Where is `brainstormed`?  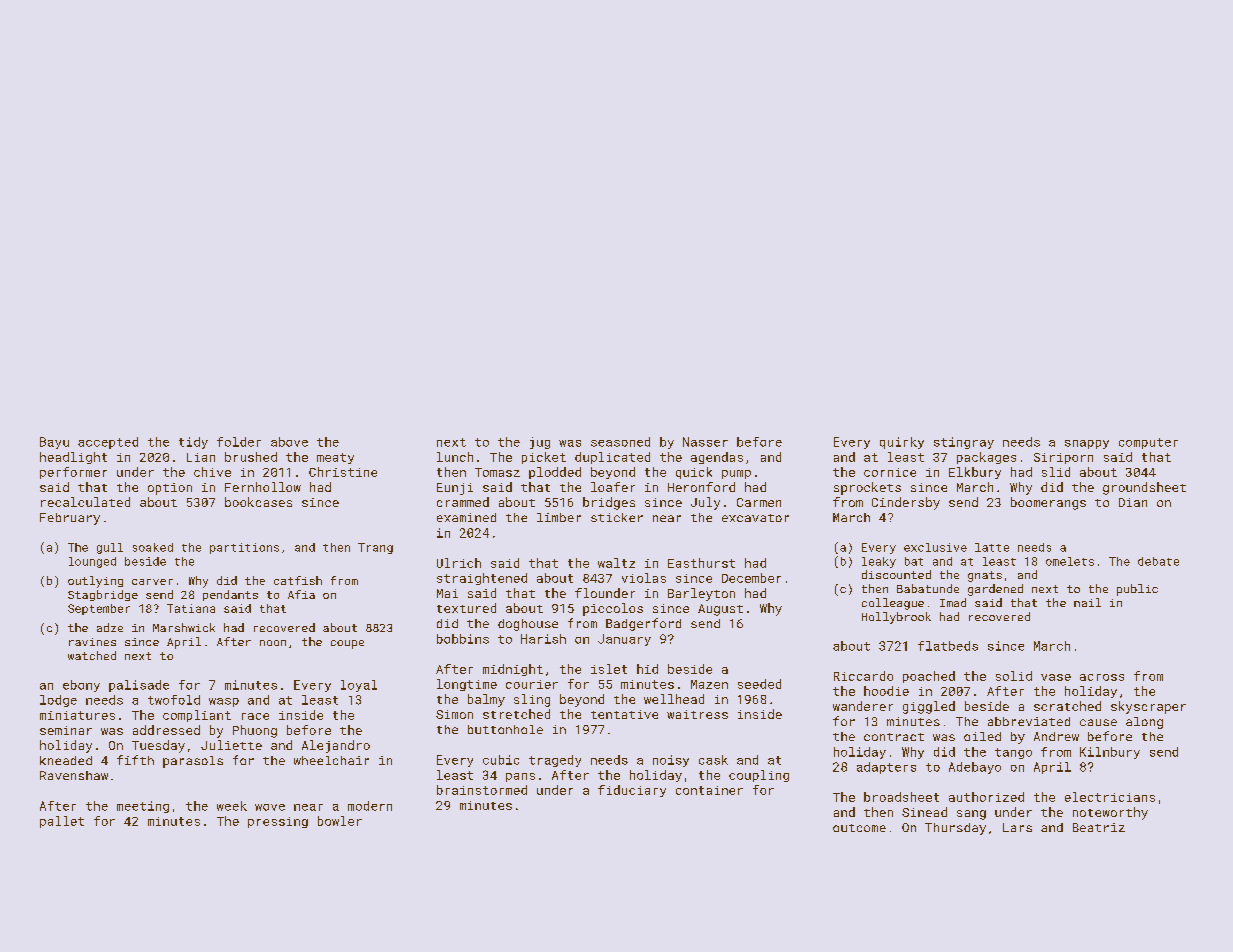 brainstormed is located at coordinates (482, 790).
